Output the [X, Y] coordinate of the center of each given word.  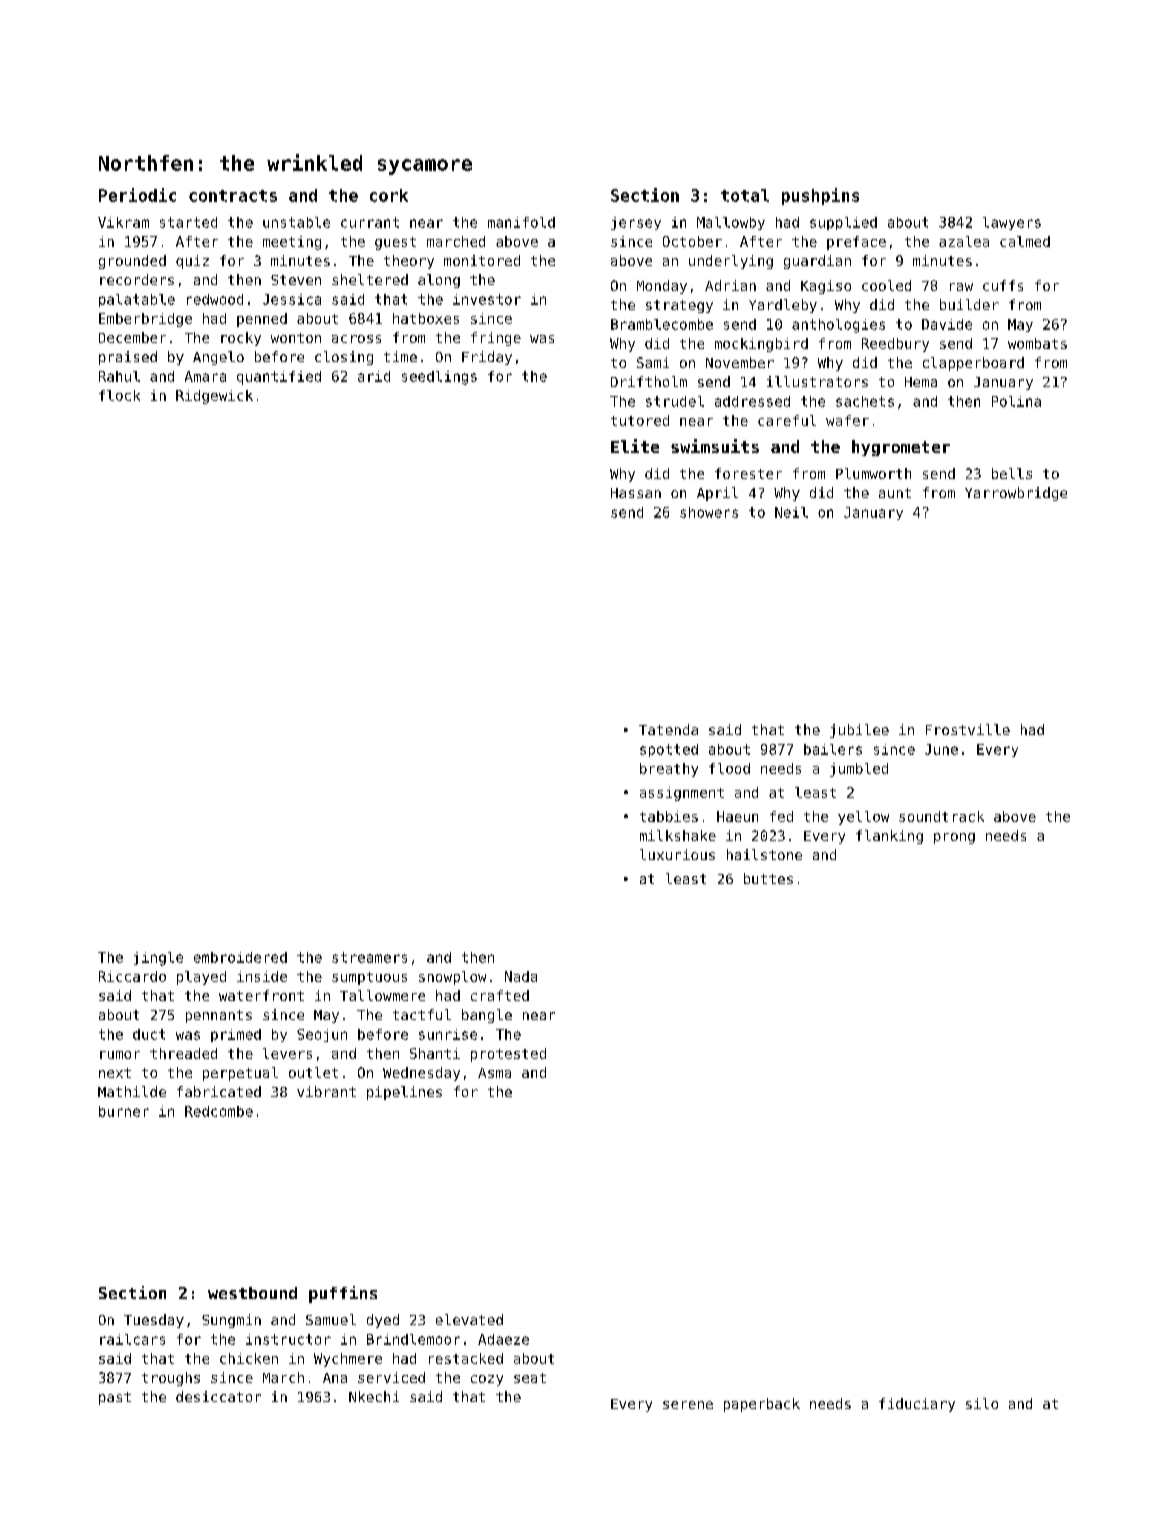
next [115, 1073]
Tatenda [668, 729]
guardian [817, 262]
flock [119, 395]
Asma [494, 1073]
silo [982, 1403]
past [115, 1398]
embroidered [240, 957]
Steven [296, 280]
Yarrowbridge [1016, 494]
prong [954, 838]
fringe [496, 339]
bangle [487, 1016]
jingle [158, 959]
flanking [889, 837]
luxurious [677, 854]
